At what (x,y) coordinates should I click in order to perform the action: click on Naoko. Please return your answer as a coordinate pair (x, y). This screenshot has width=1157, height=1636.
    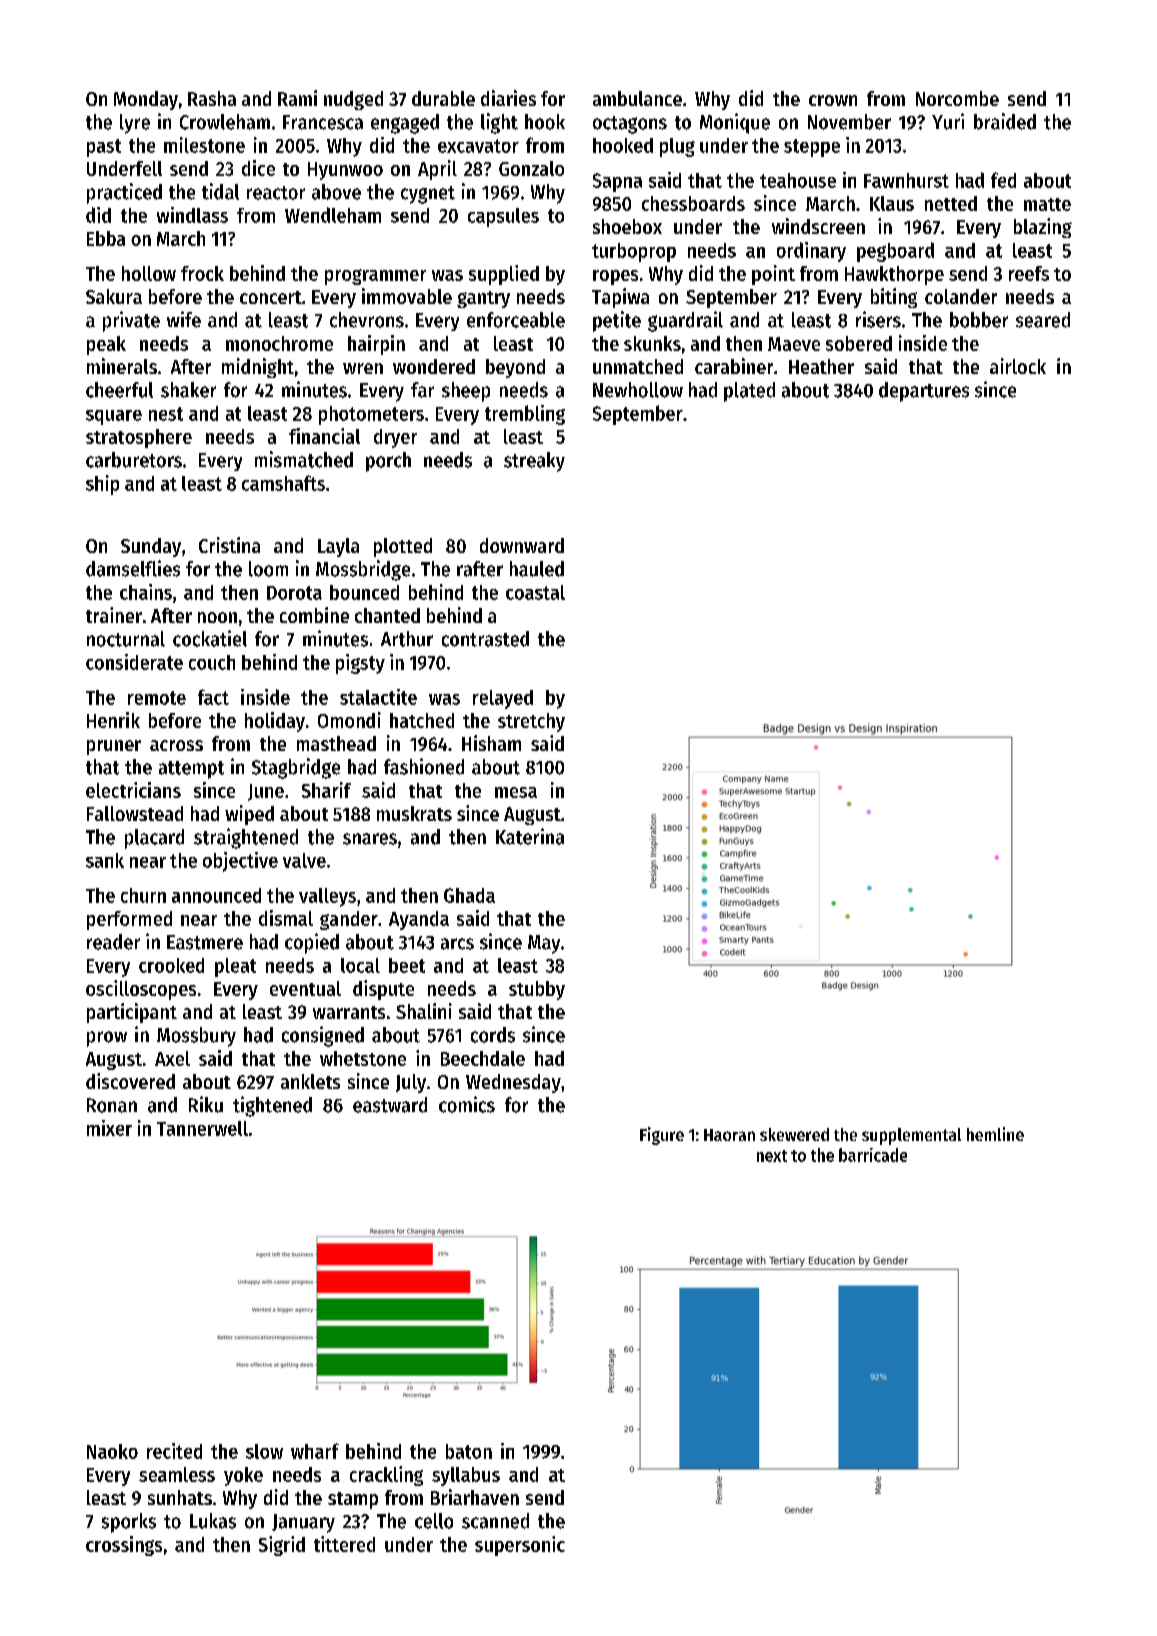
    Looking at the image, I should click on (112, 1451).
